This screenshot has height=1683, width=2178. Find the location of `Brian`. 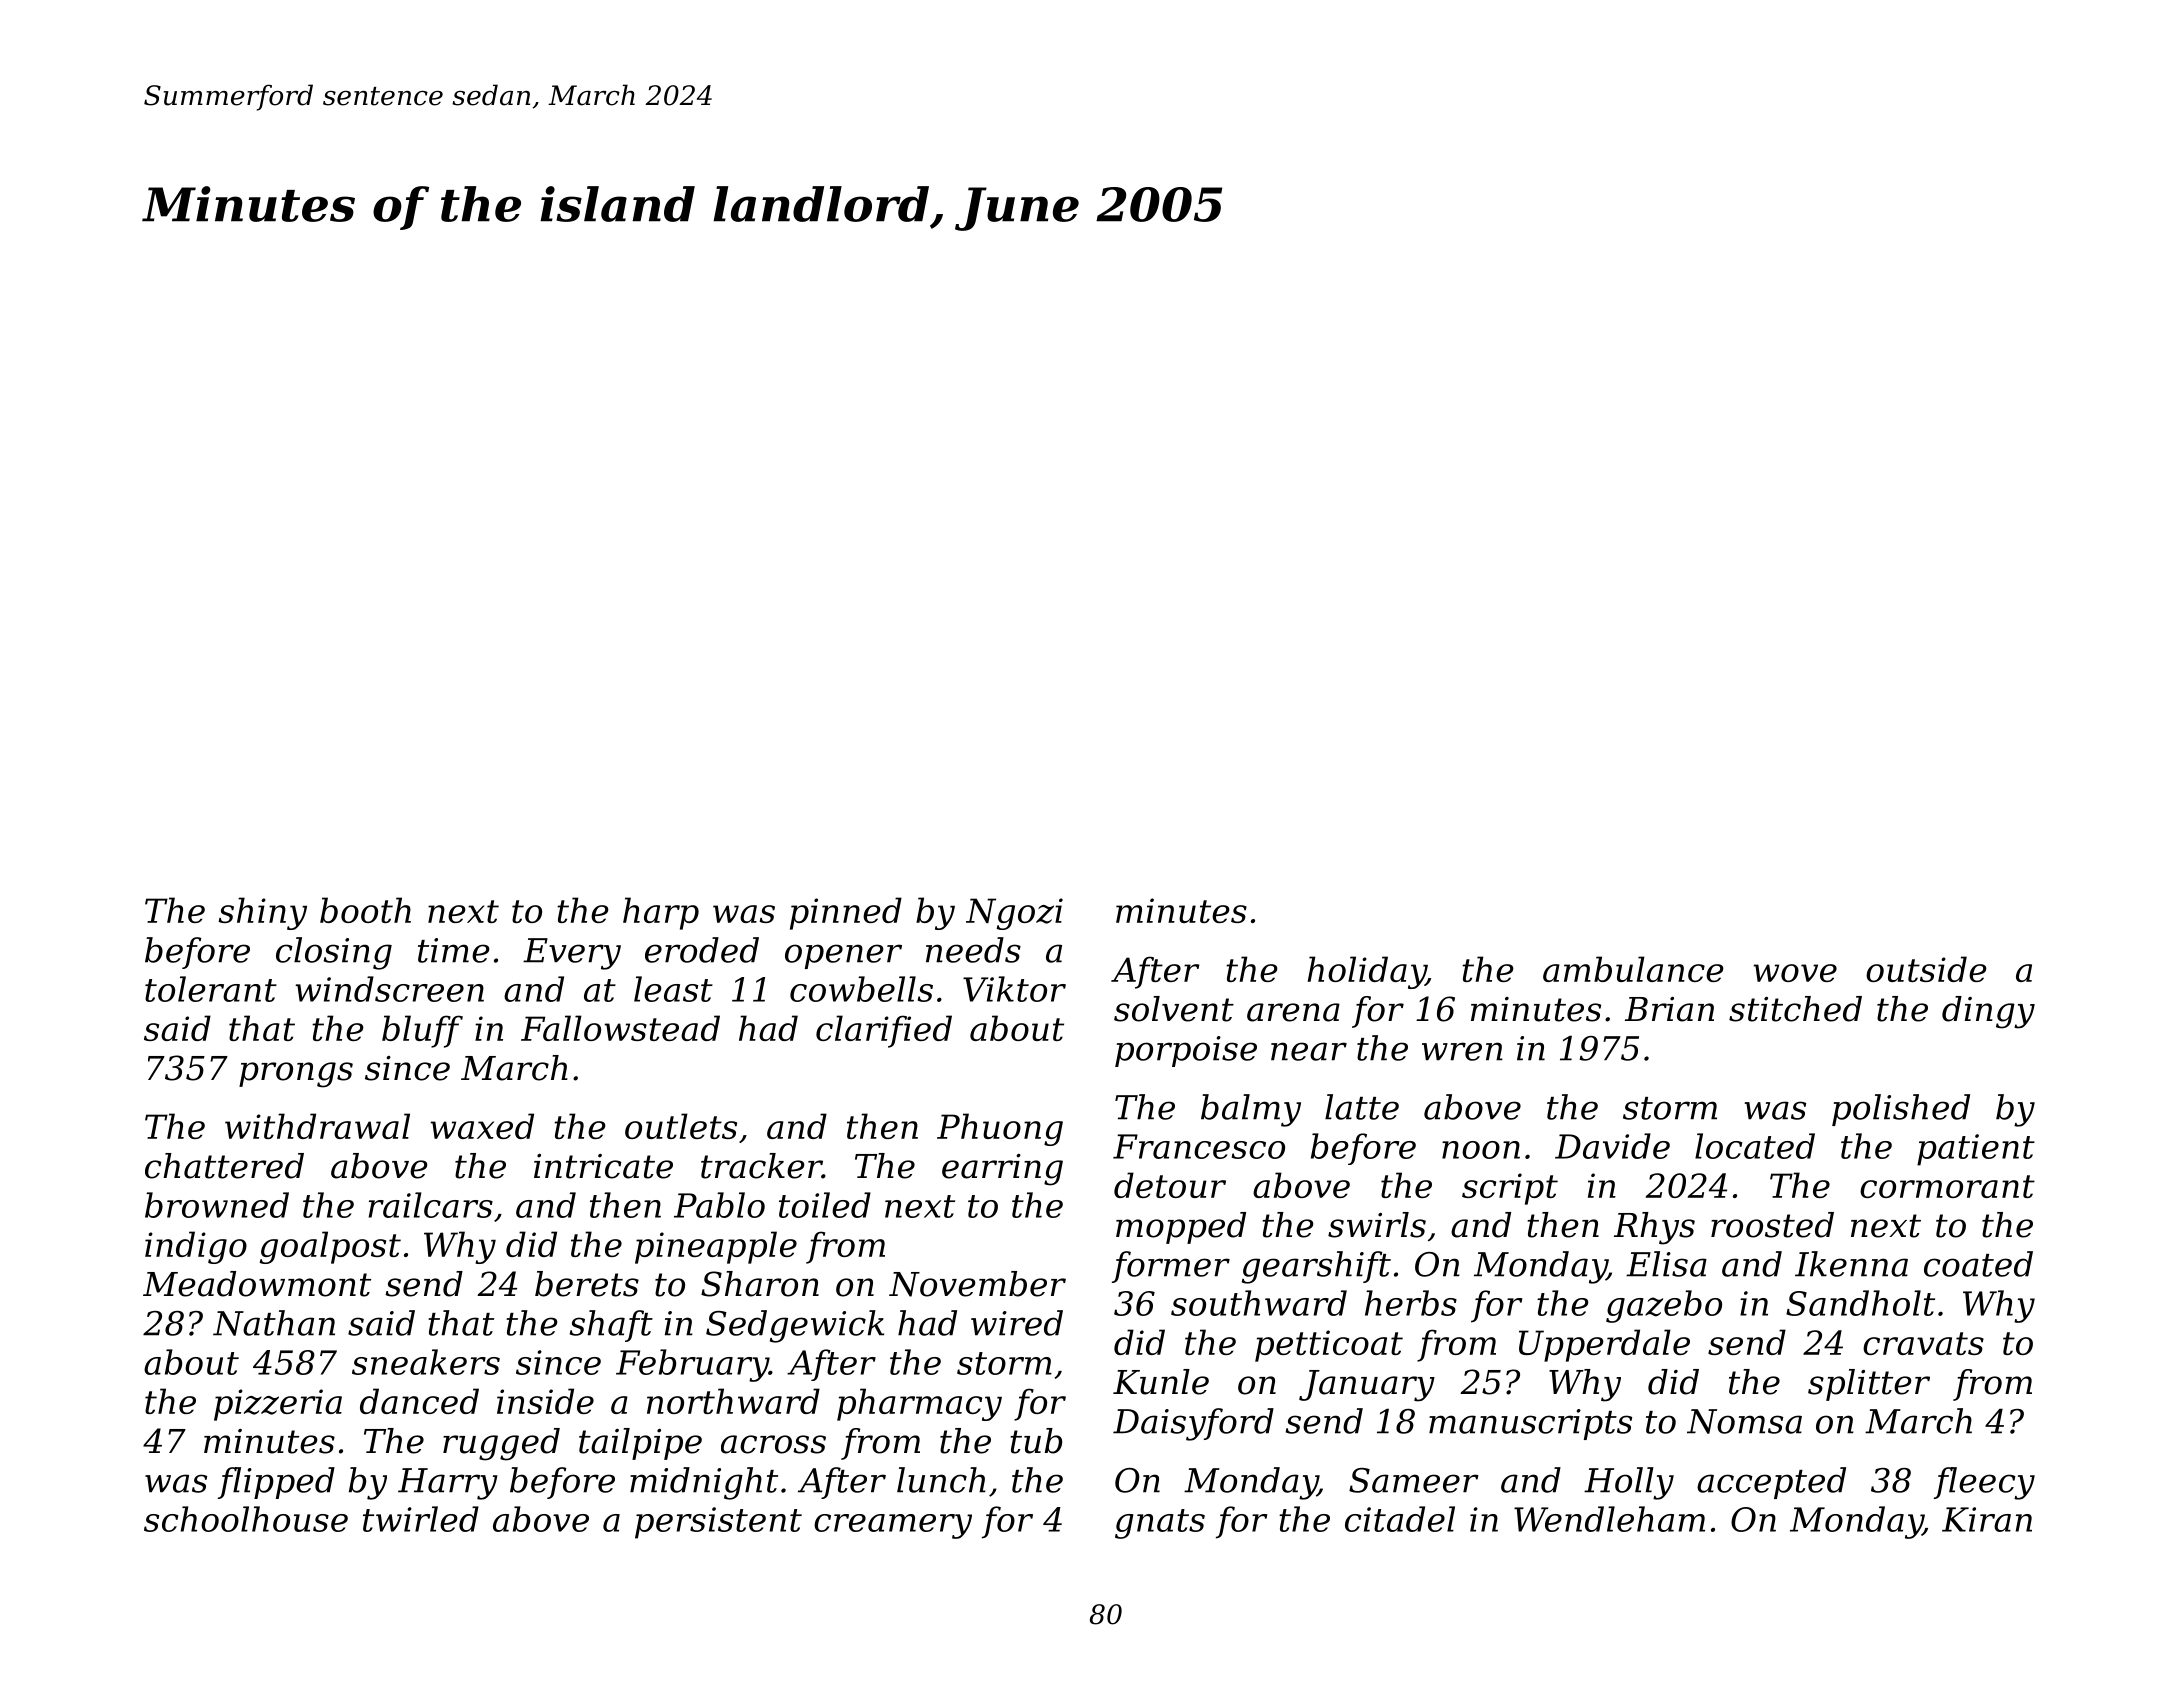

Brian is located at coordinates (1669, 1009).
